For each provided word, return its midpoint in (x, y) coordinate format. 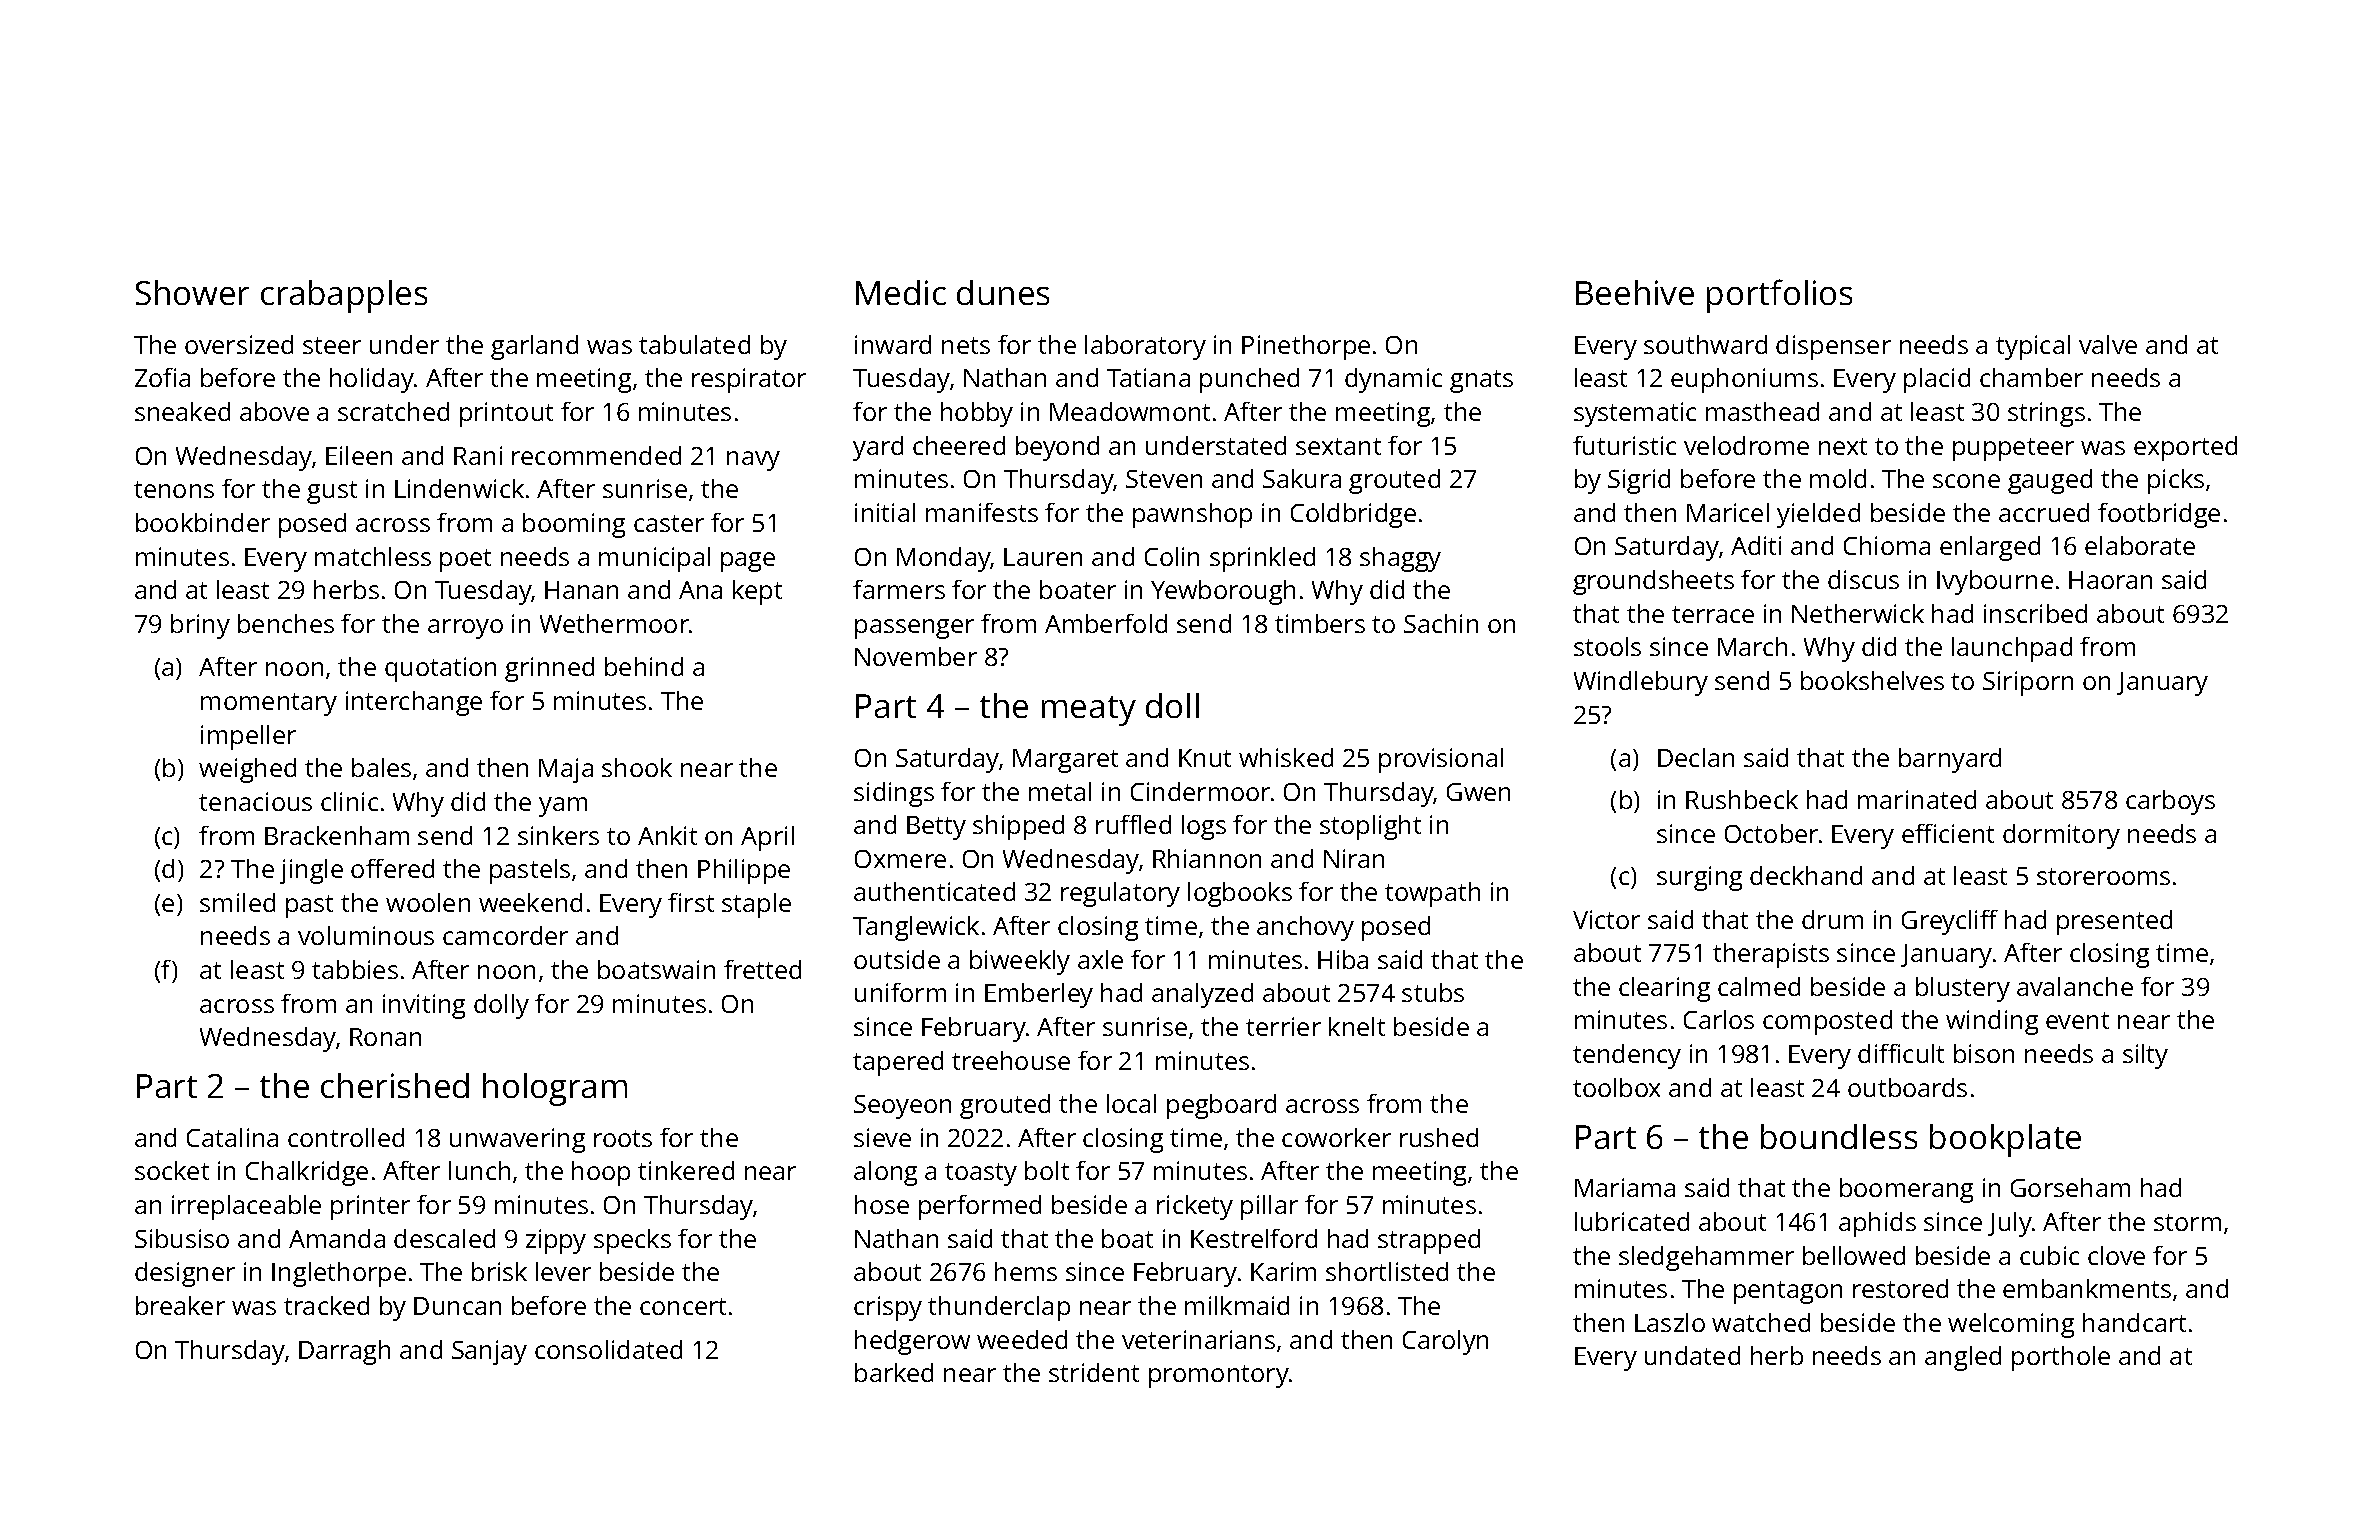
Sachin (1441, 623)
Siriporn (2028, 683)
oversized (239, 344)
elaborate (2140, 545)
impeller (248, 737)
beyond (1057, 448)
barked (894, 1372)
